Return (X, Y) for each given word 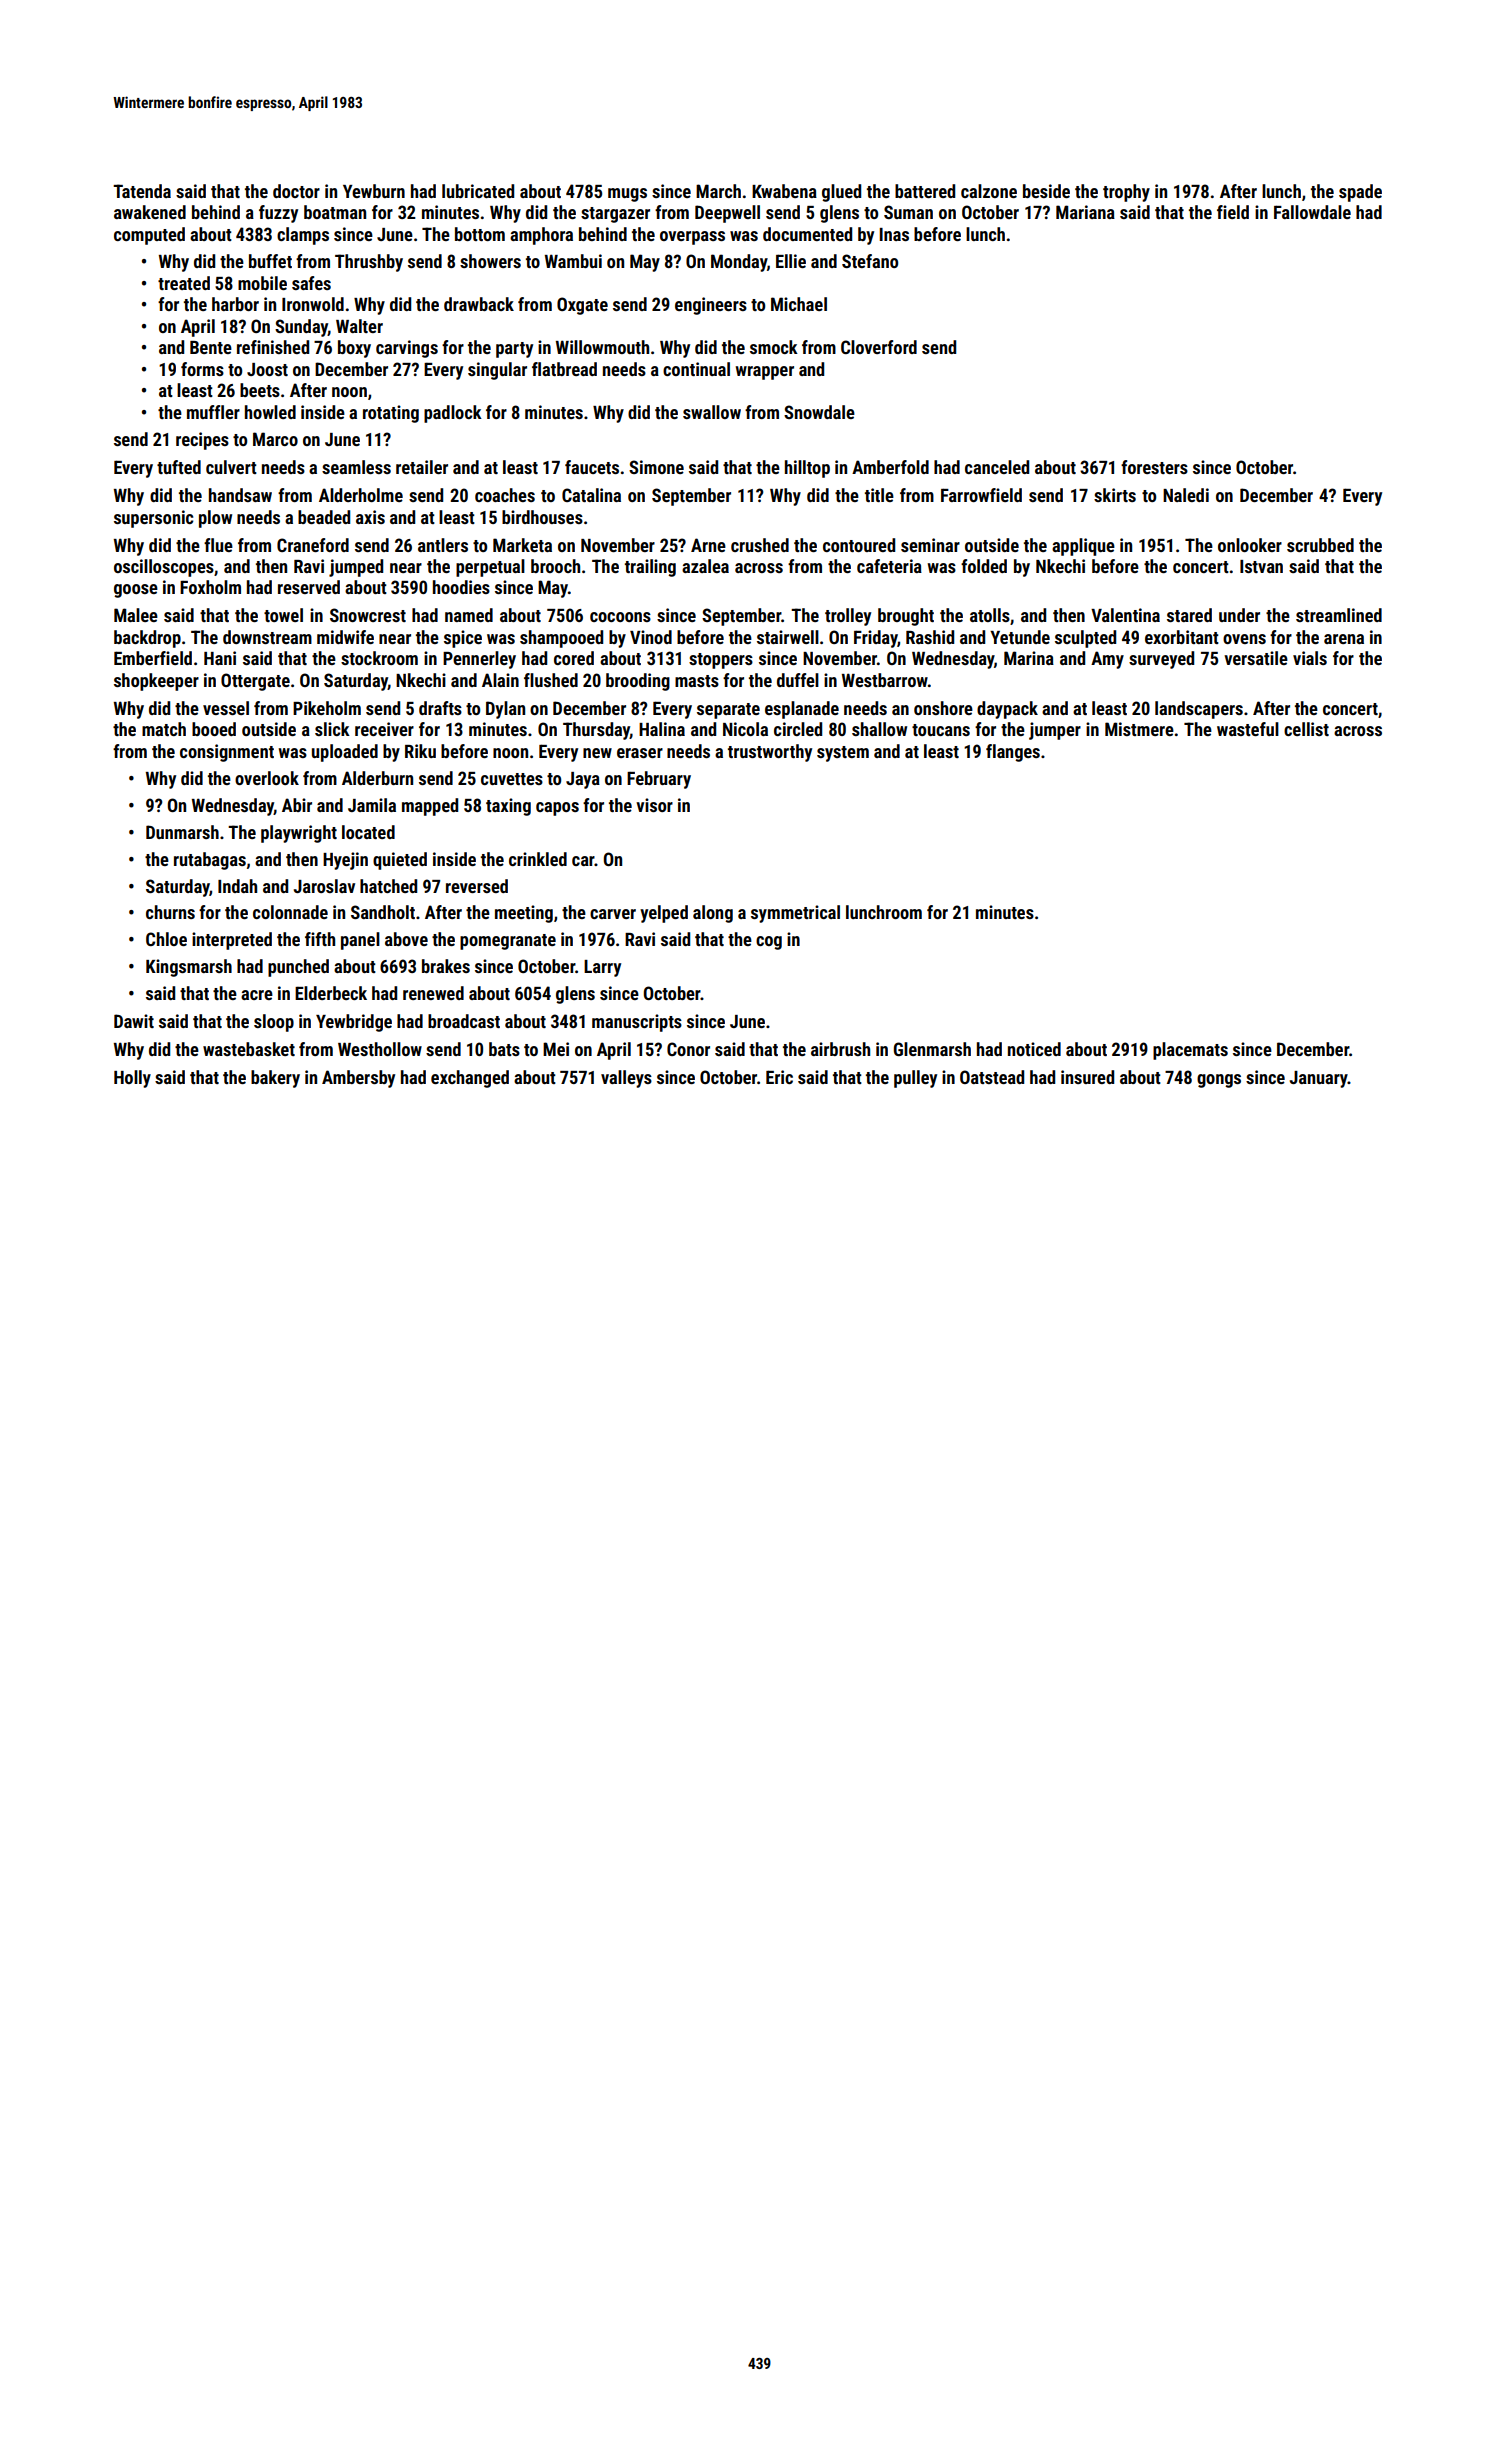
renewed (433, 993)
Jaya (583, 780)
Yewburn (374, 191)
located (368, 832)
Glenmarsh (932, 1049)
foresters (1154, 467)
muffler (213, 412)
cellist (1306, 729)
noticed (1034, 1049)
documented (807, 234)
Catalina (591, 495)
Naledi (1186, 495)
